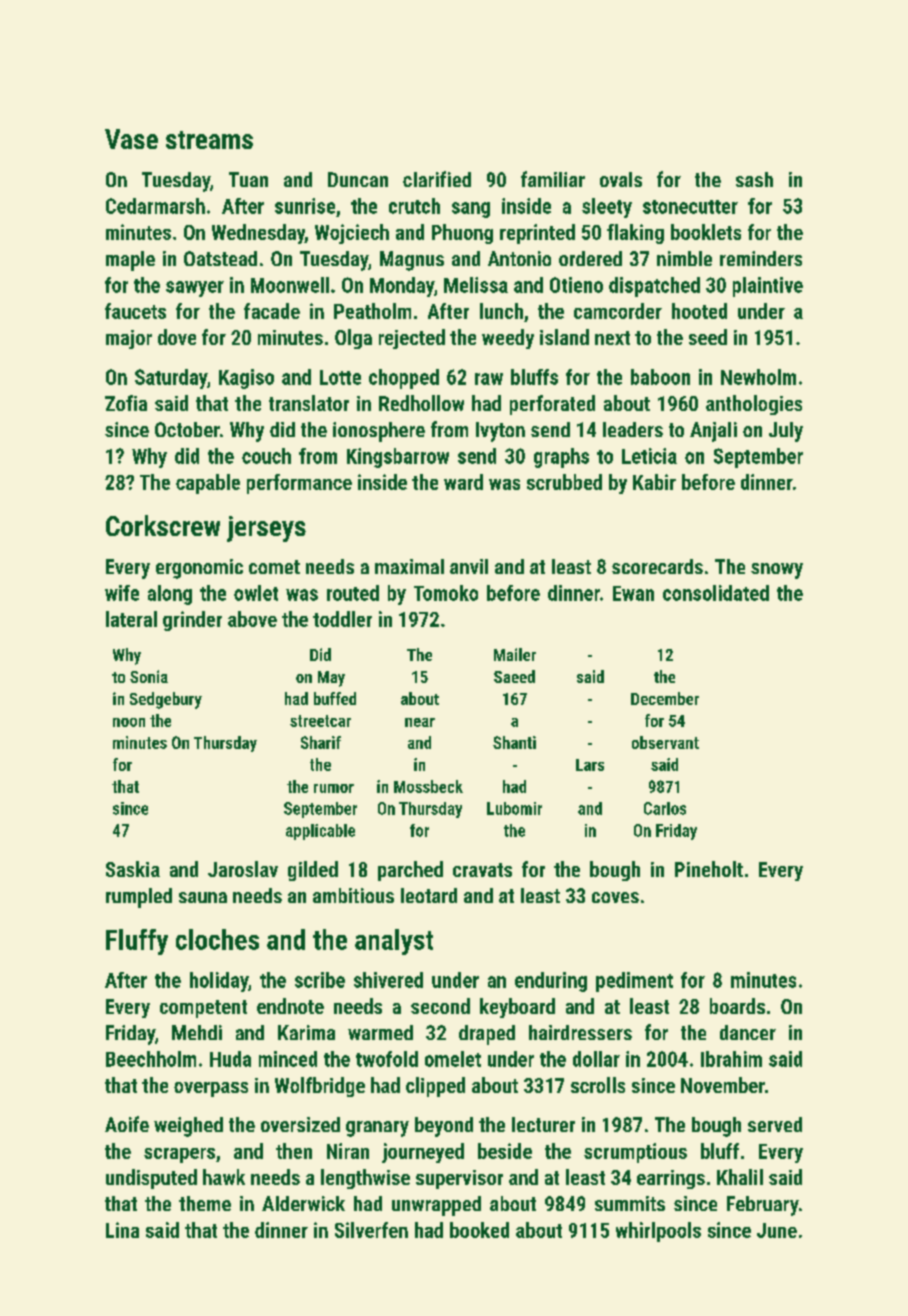 This image has height=1316, width=908. Describe the element at coordinates (127, 1124) in the image. I see `Aoife` at that location.
